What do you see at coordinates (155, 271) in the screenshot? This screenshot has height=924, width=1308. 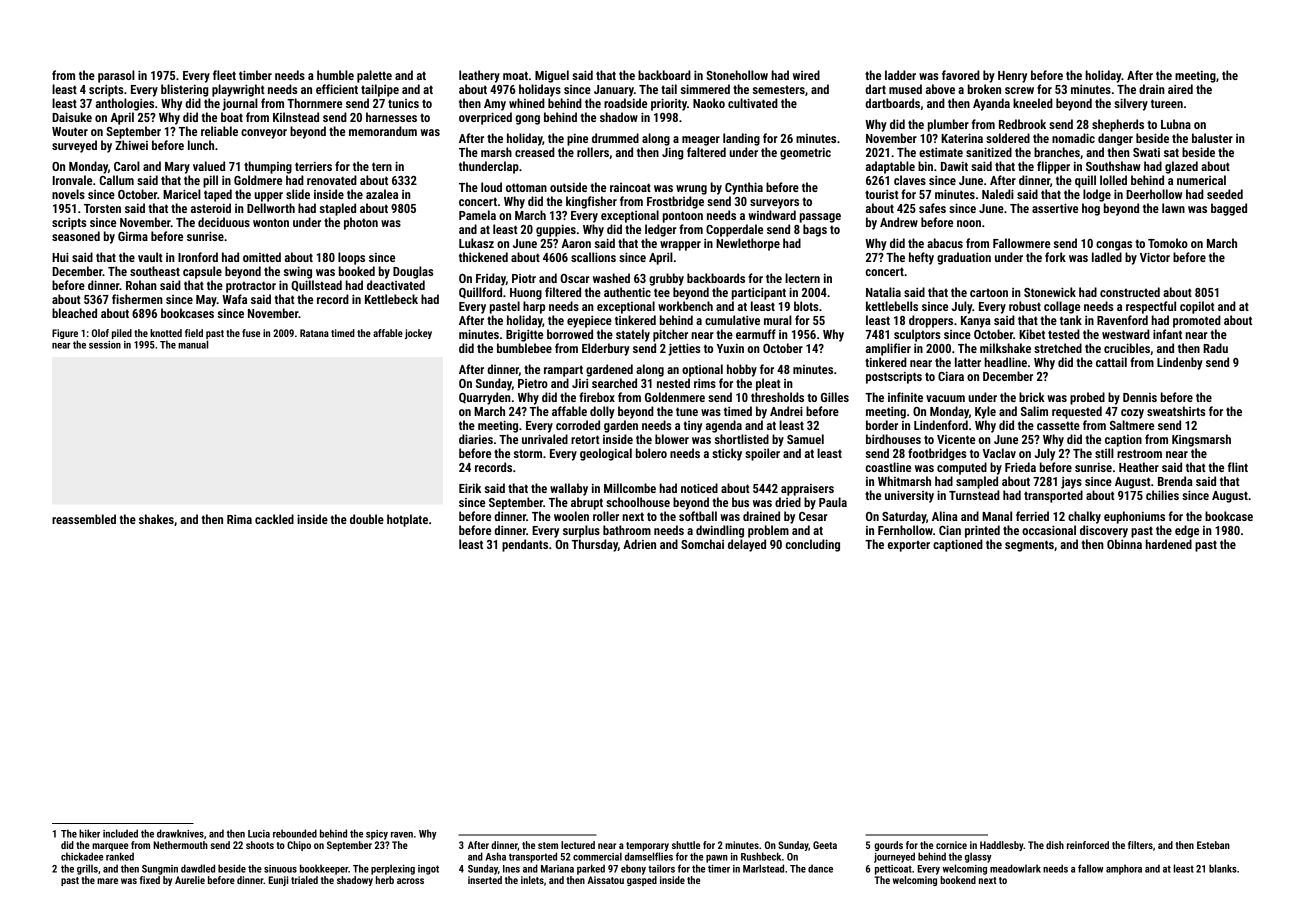 I see `southeast` at bounding box center [155, 271].
